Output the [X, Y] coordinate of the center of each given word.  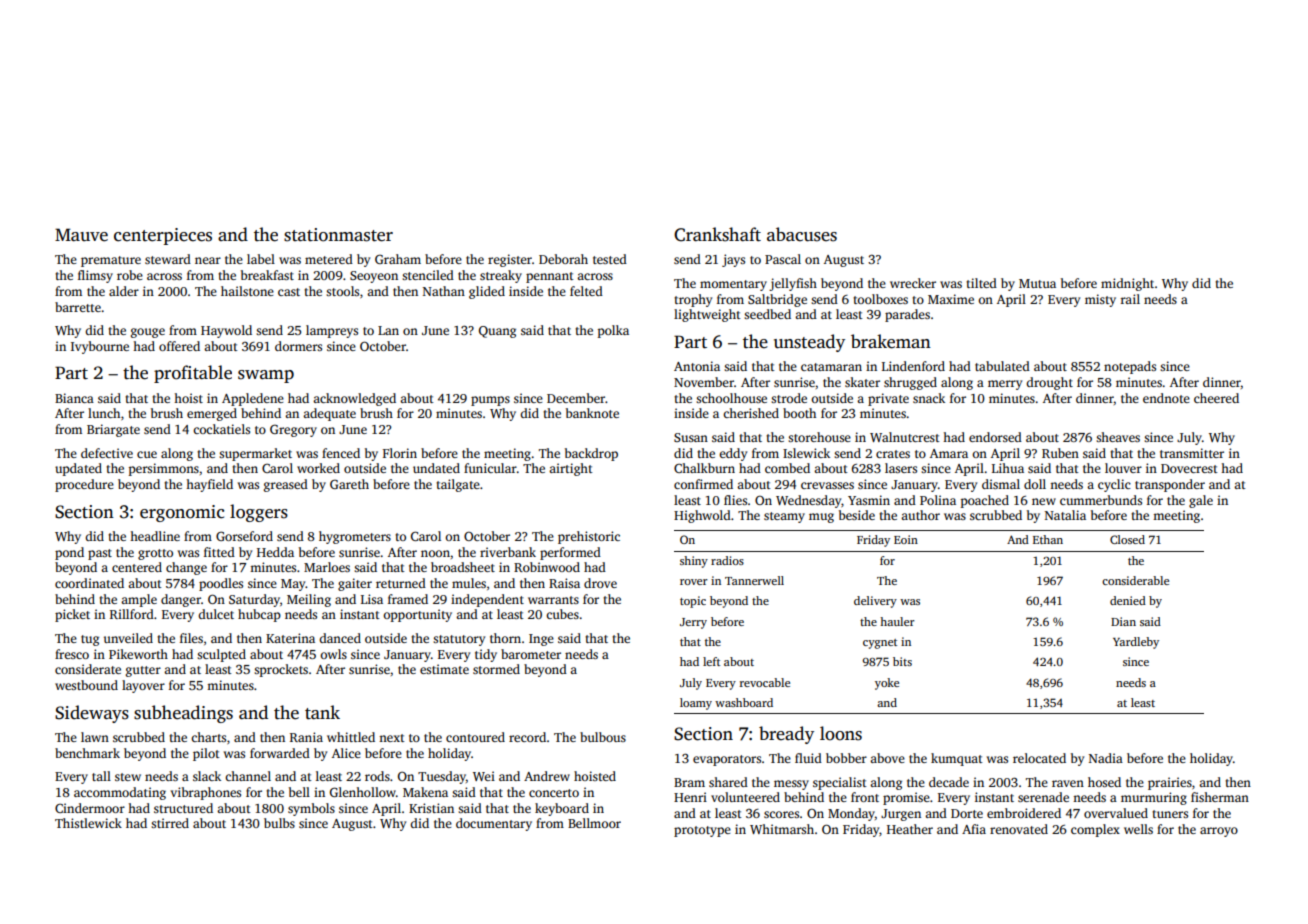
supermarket [255, 454]
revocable [765, 682]
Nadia [1106, 758]
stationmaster [338, 235]
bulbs [279, 823]
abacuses [802, 234]
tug [90, 640]
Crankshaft [717, 234]
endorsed [995, 437]
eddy [733, 454]
